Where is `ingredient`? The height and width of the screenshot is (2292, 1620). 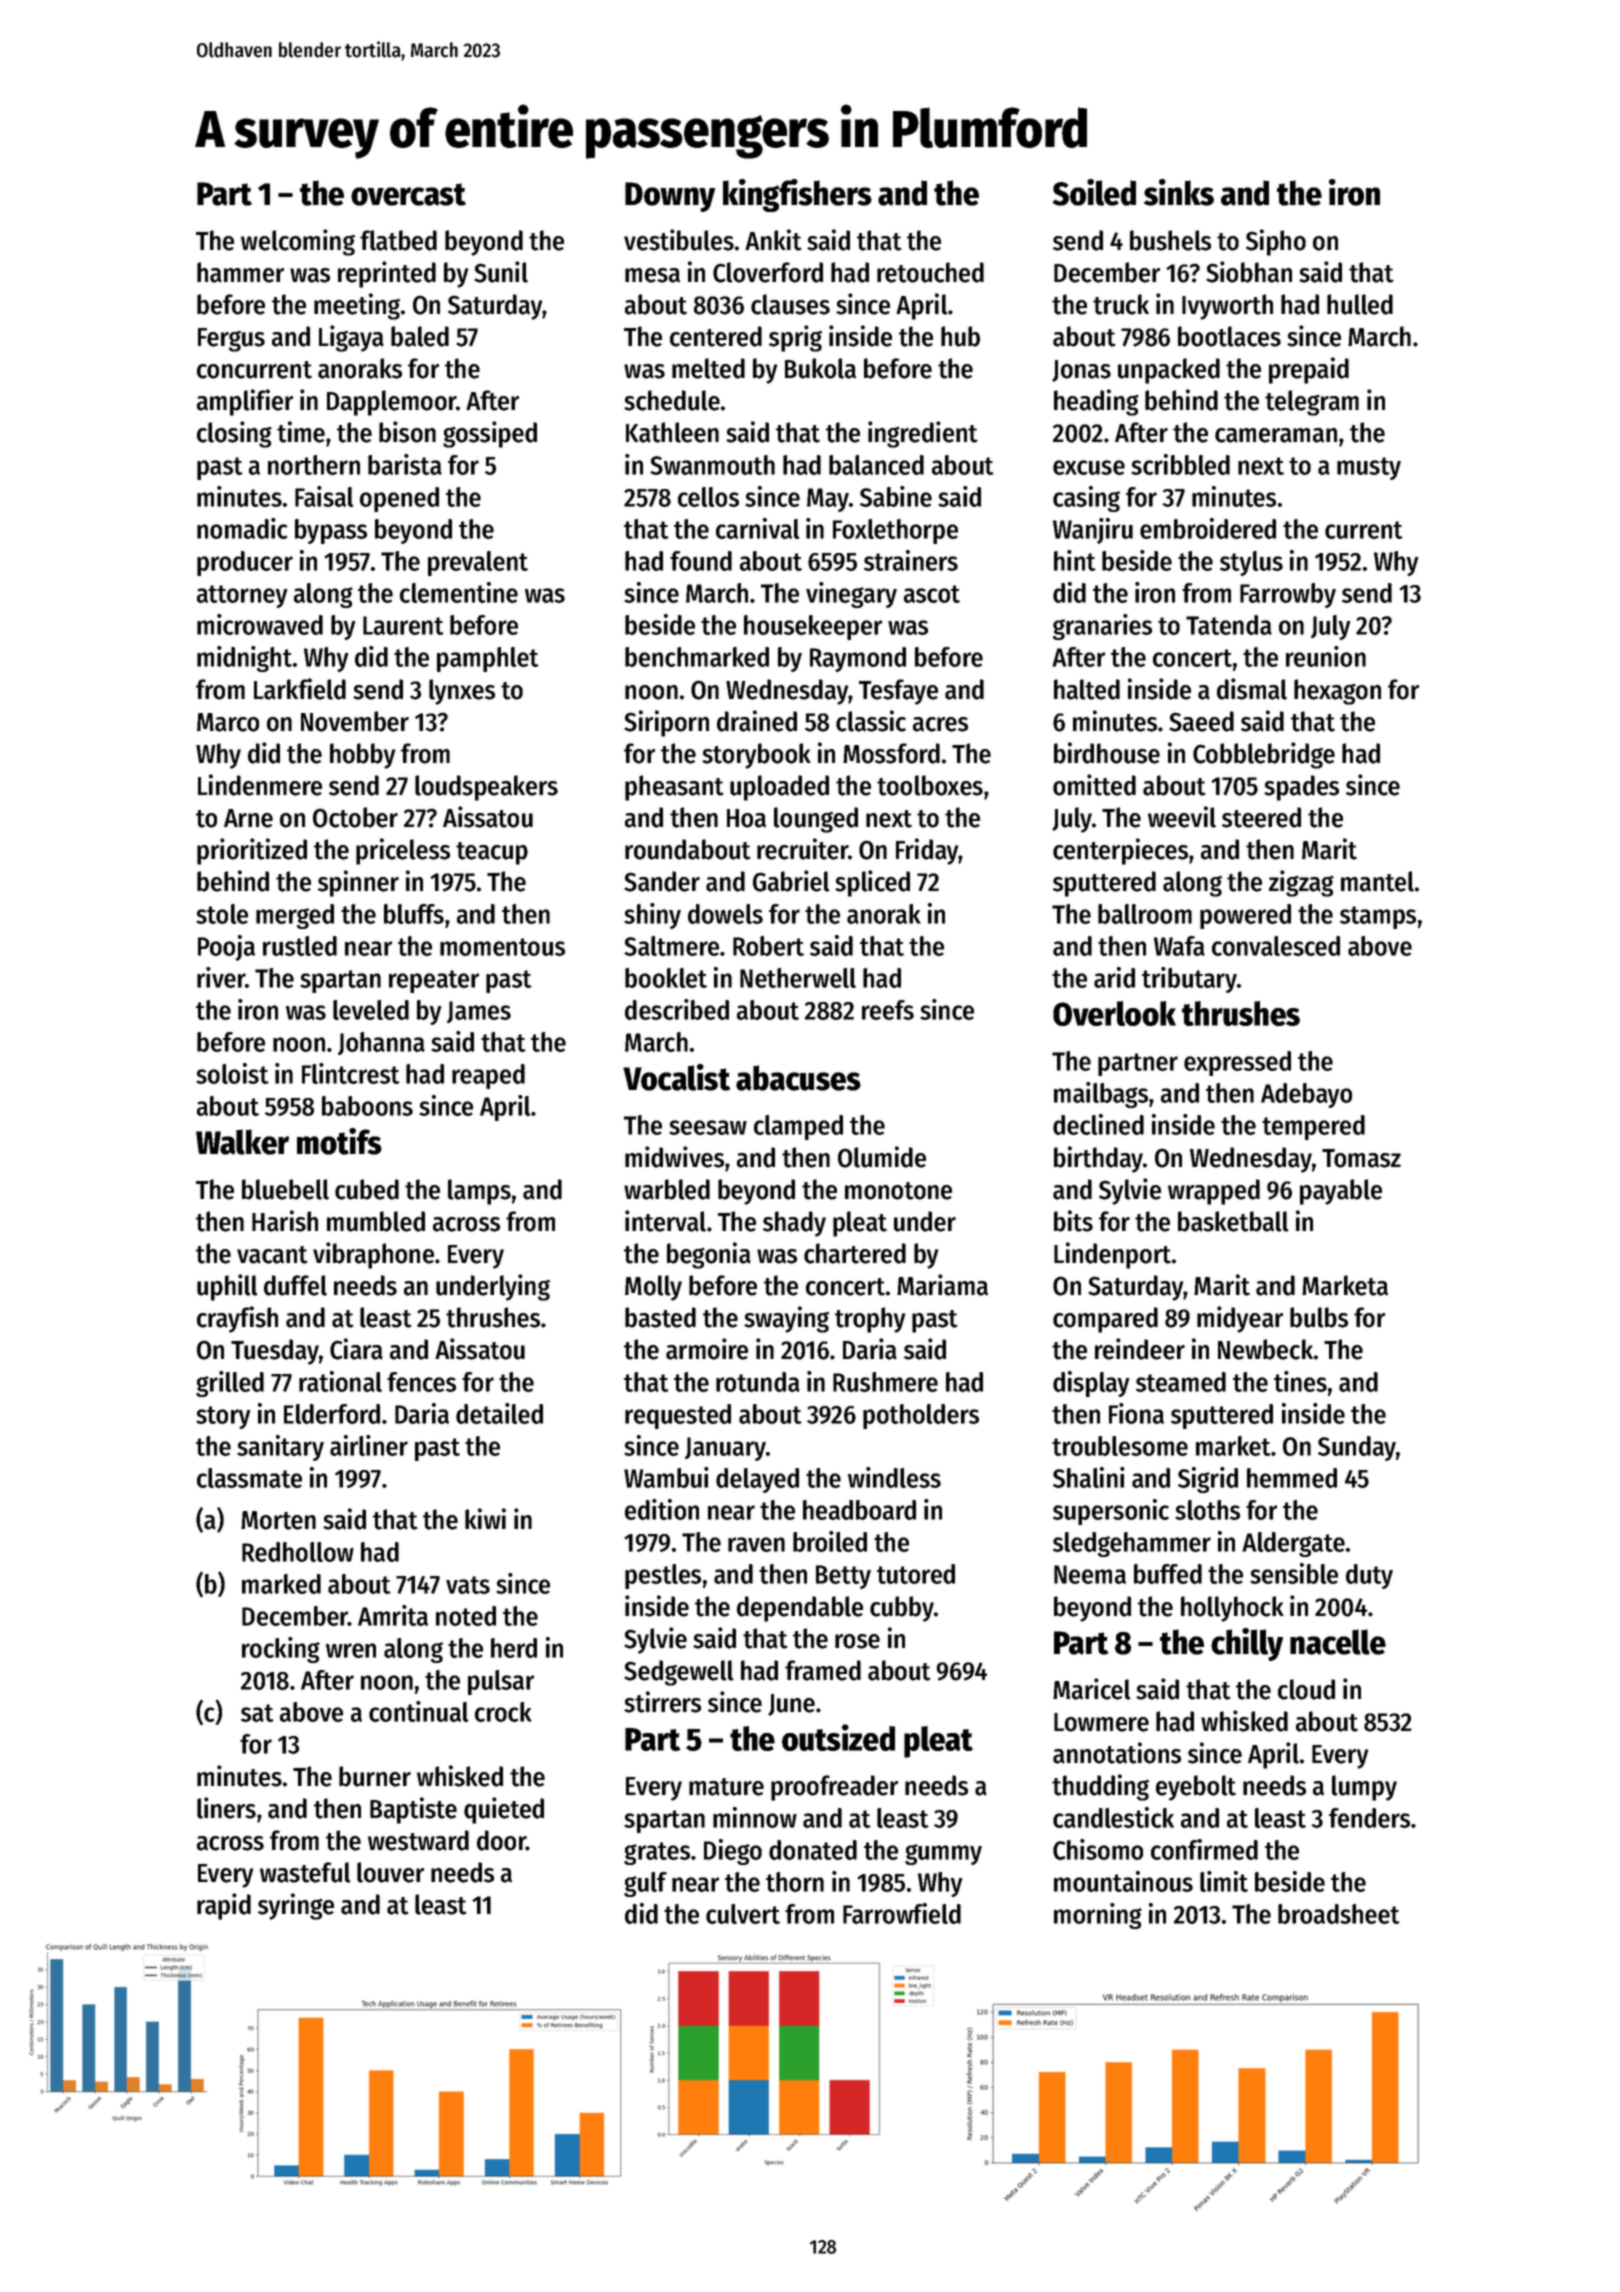
ingredient is located at coordinates (923, 434).
